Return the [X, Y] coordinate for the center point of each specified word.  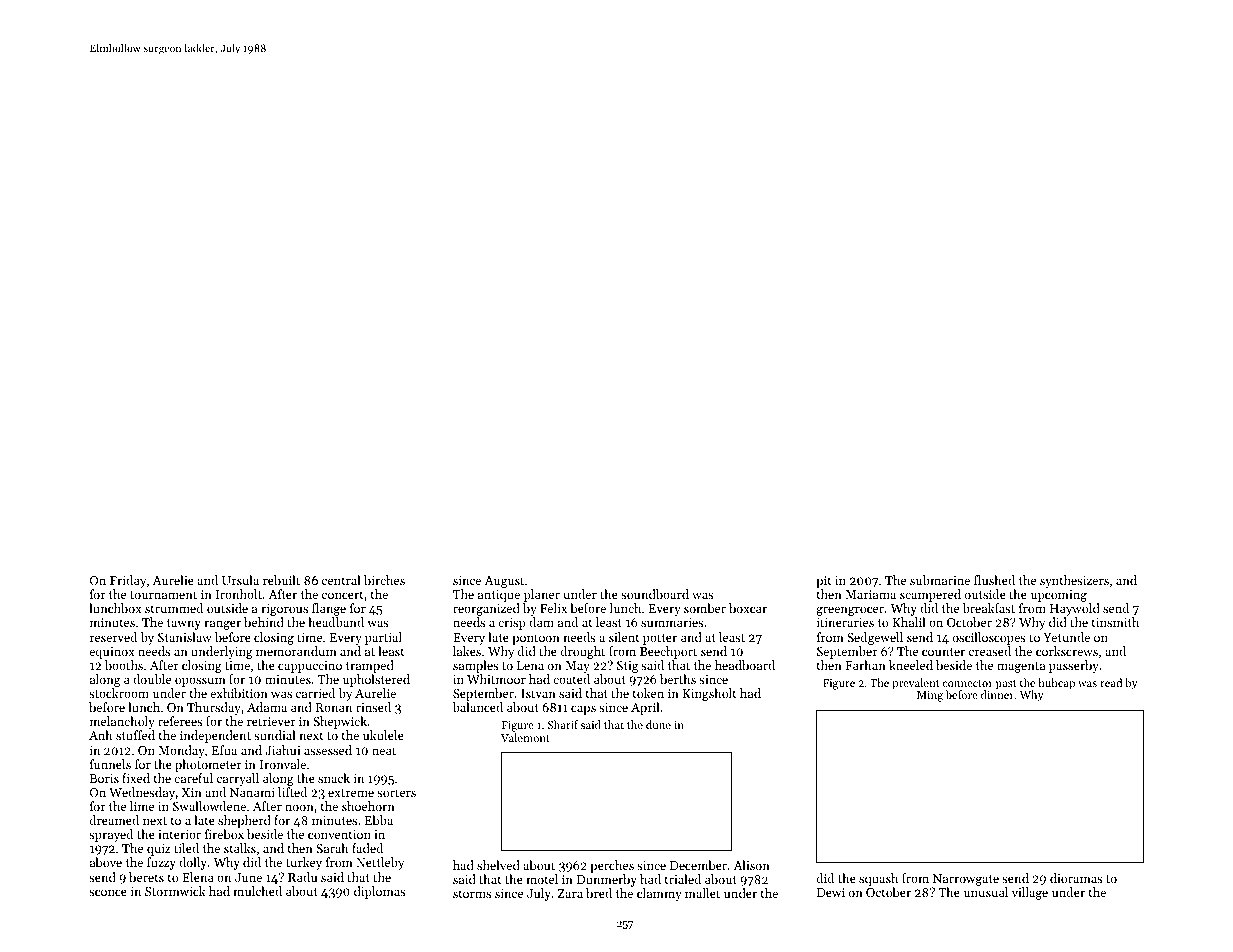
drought [583, 652]
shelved [498, 865]
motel [542, 879]
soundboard [655, 594]
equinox [112, 653]
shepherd [244, 821]
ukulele [383, 735]
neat [384, 751]
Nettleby [380, 863]
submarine [940, 580]
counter [943, 652]
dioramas [1076, 878]
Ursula [240, 580]
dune [658, 724]
